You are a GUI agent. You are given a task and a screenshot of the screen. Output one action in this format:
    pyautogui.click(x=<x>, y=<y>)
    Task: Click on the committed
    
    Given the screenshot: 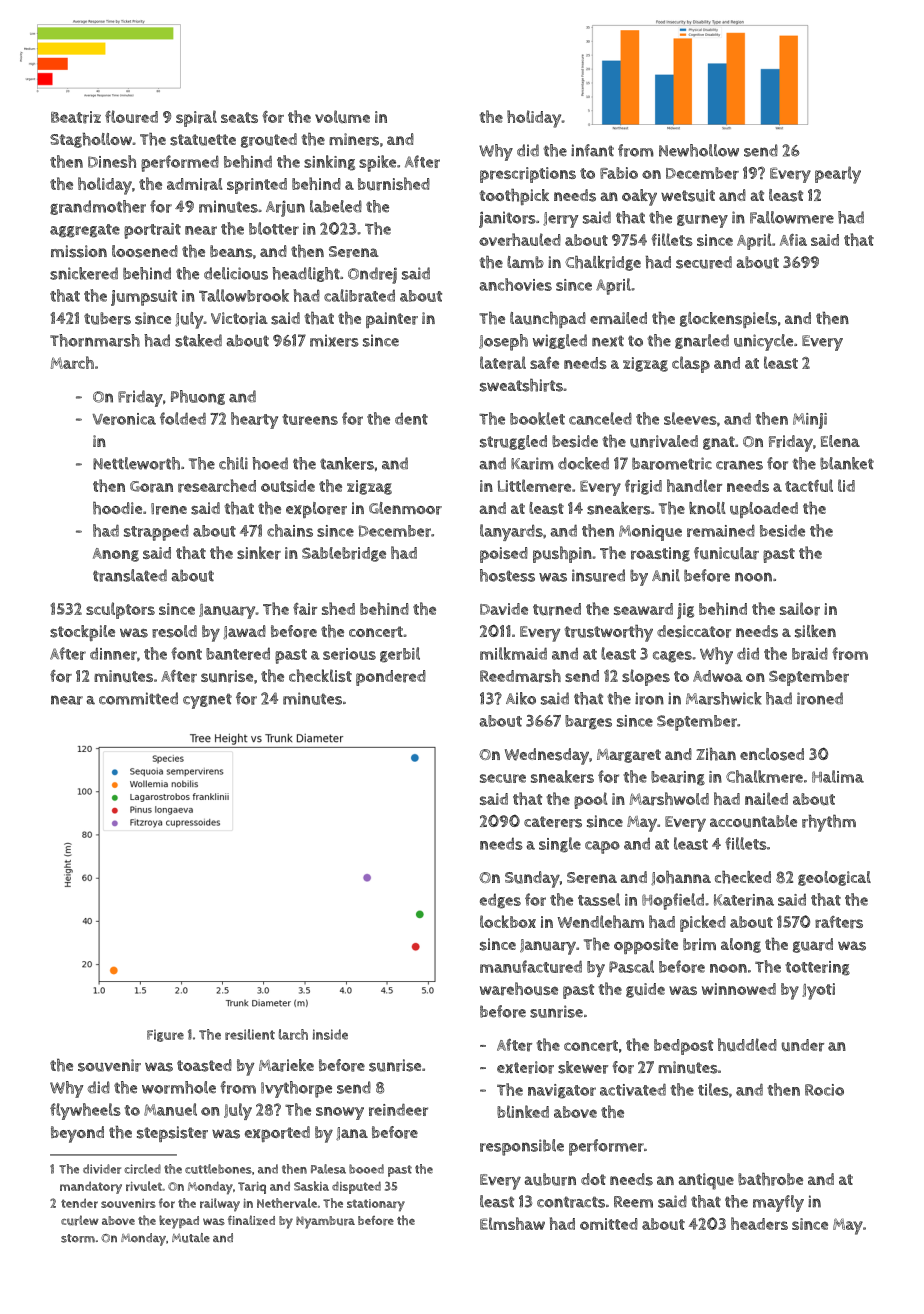 What is the action you would take?
    pyautogui.click(x=138, y=698)
